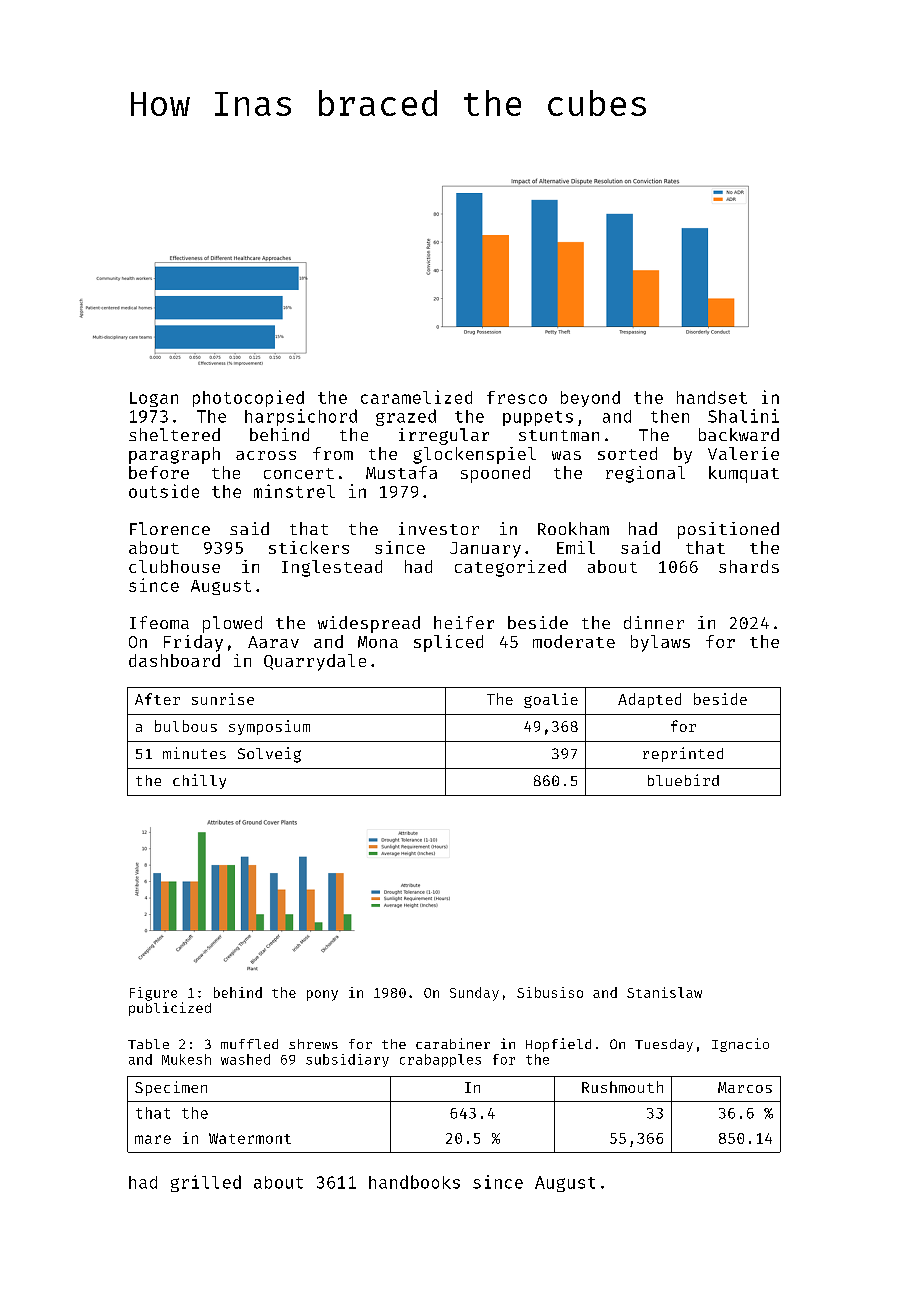 The image size is (908, 1316). What do you see at coordinates (322, 995) in the screenshot?
I see `pony` at bounding box center [322, 995].
